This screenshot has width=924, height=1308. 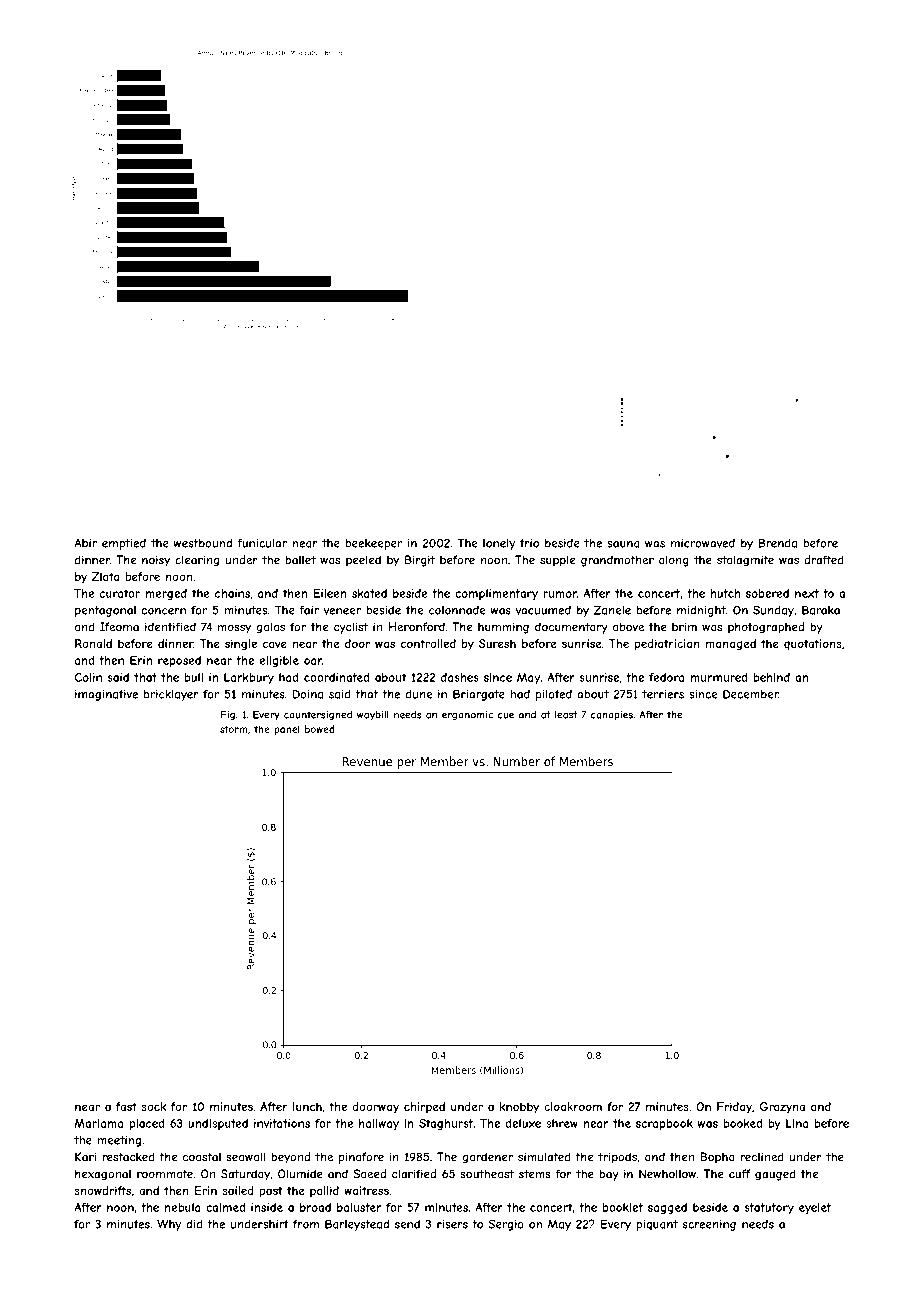 What do you see at coordinates (742, 1123) in the screenshot?
I see `booked` at bounding box center [742, 1123].
